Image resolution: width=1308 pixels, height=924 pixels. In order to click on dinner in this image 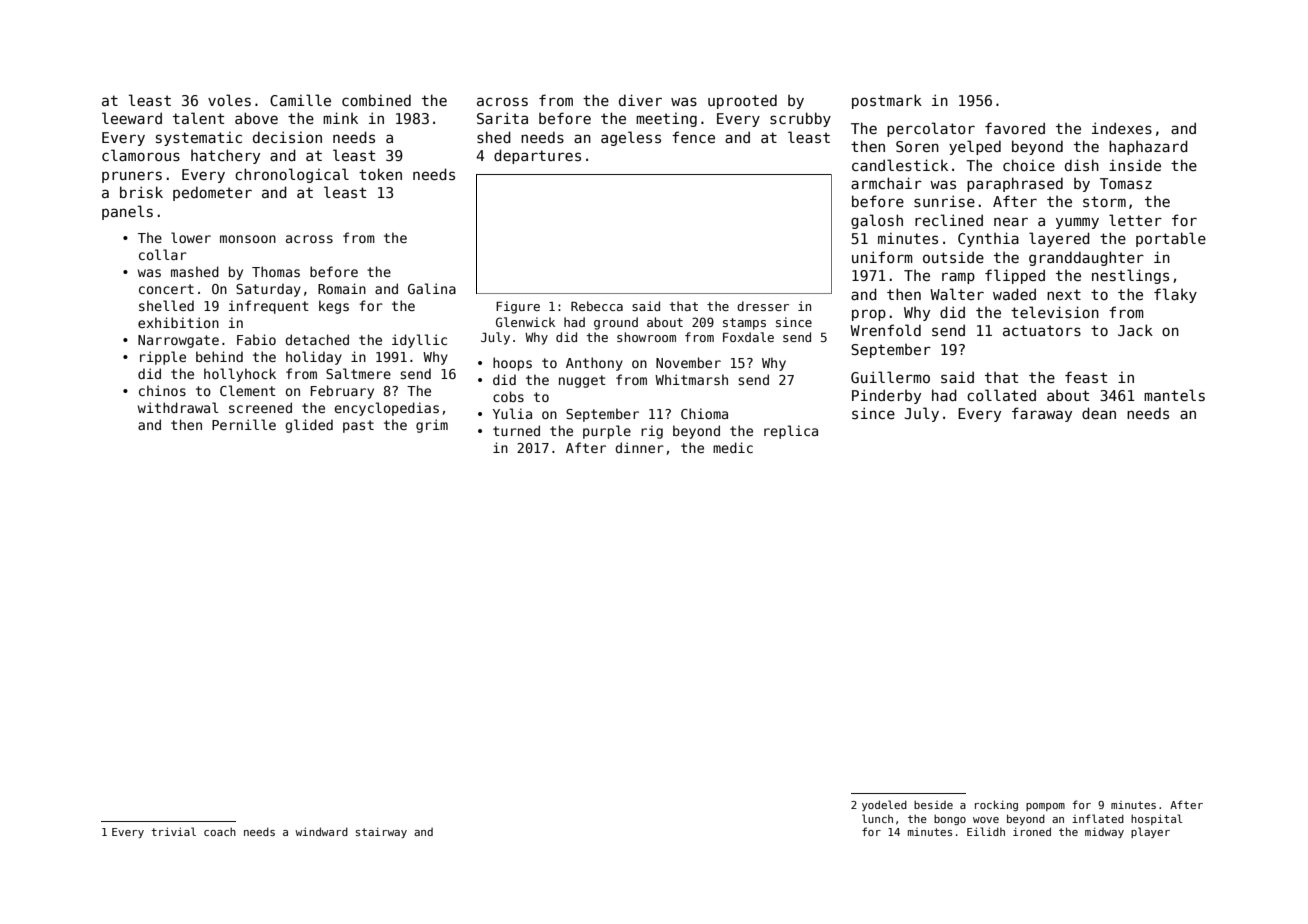, I will do `click(639, 447)`.
